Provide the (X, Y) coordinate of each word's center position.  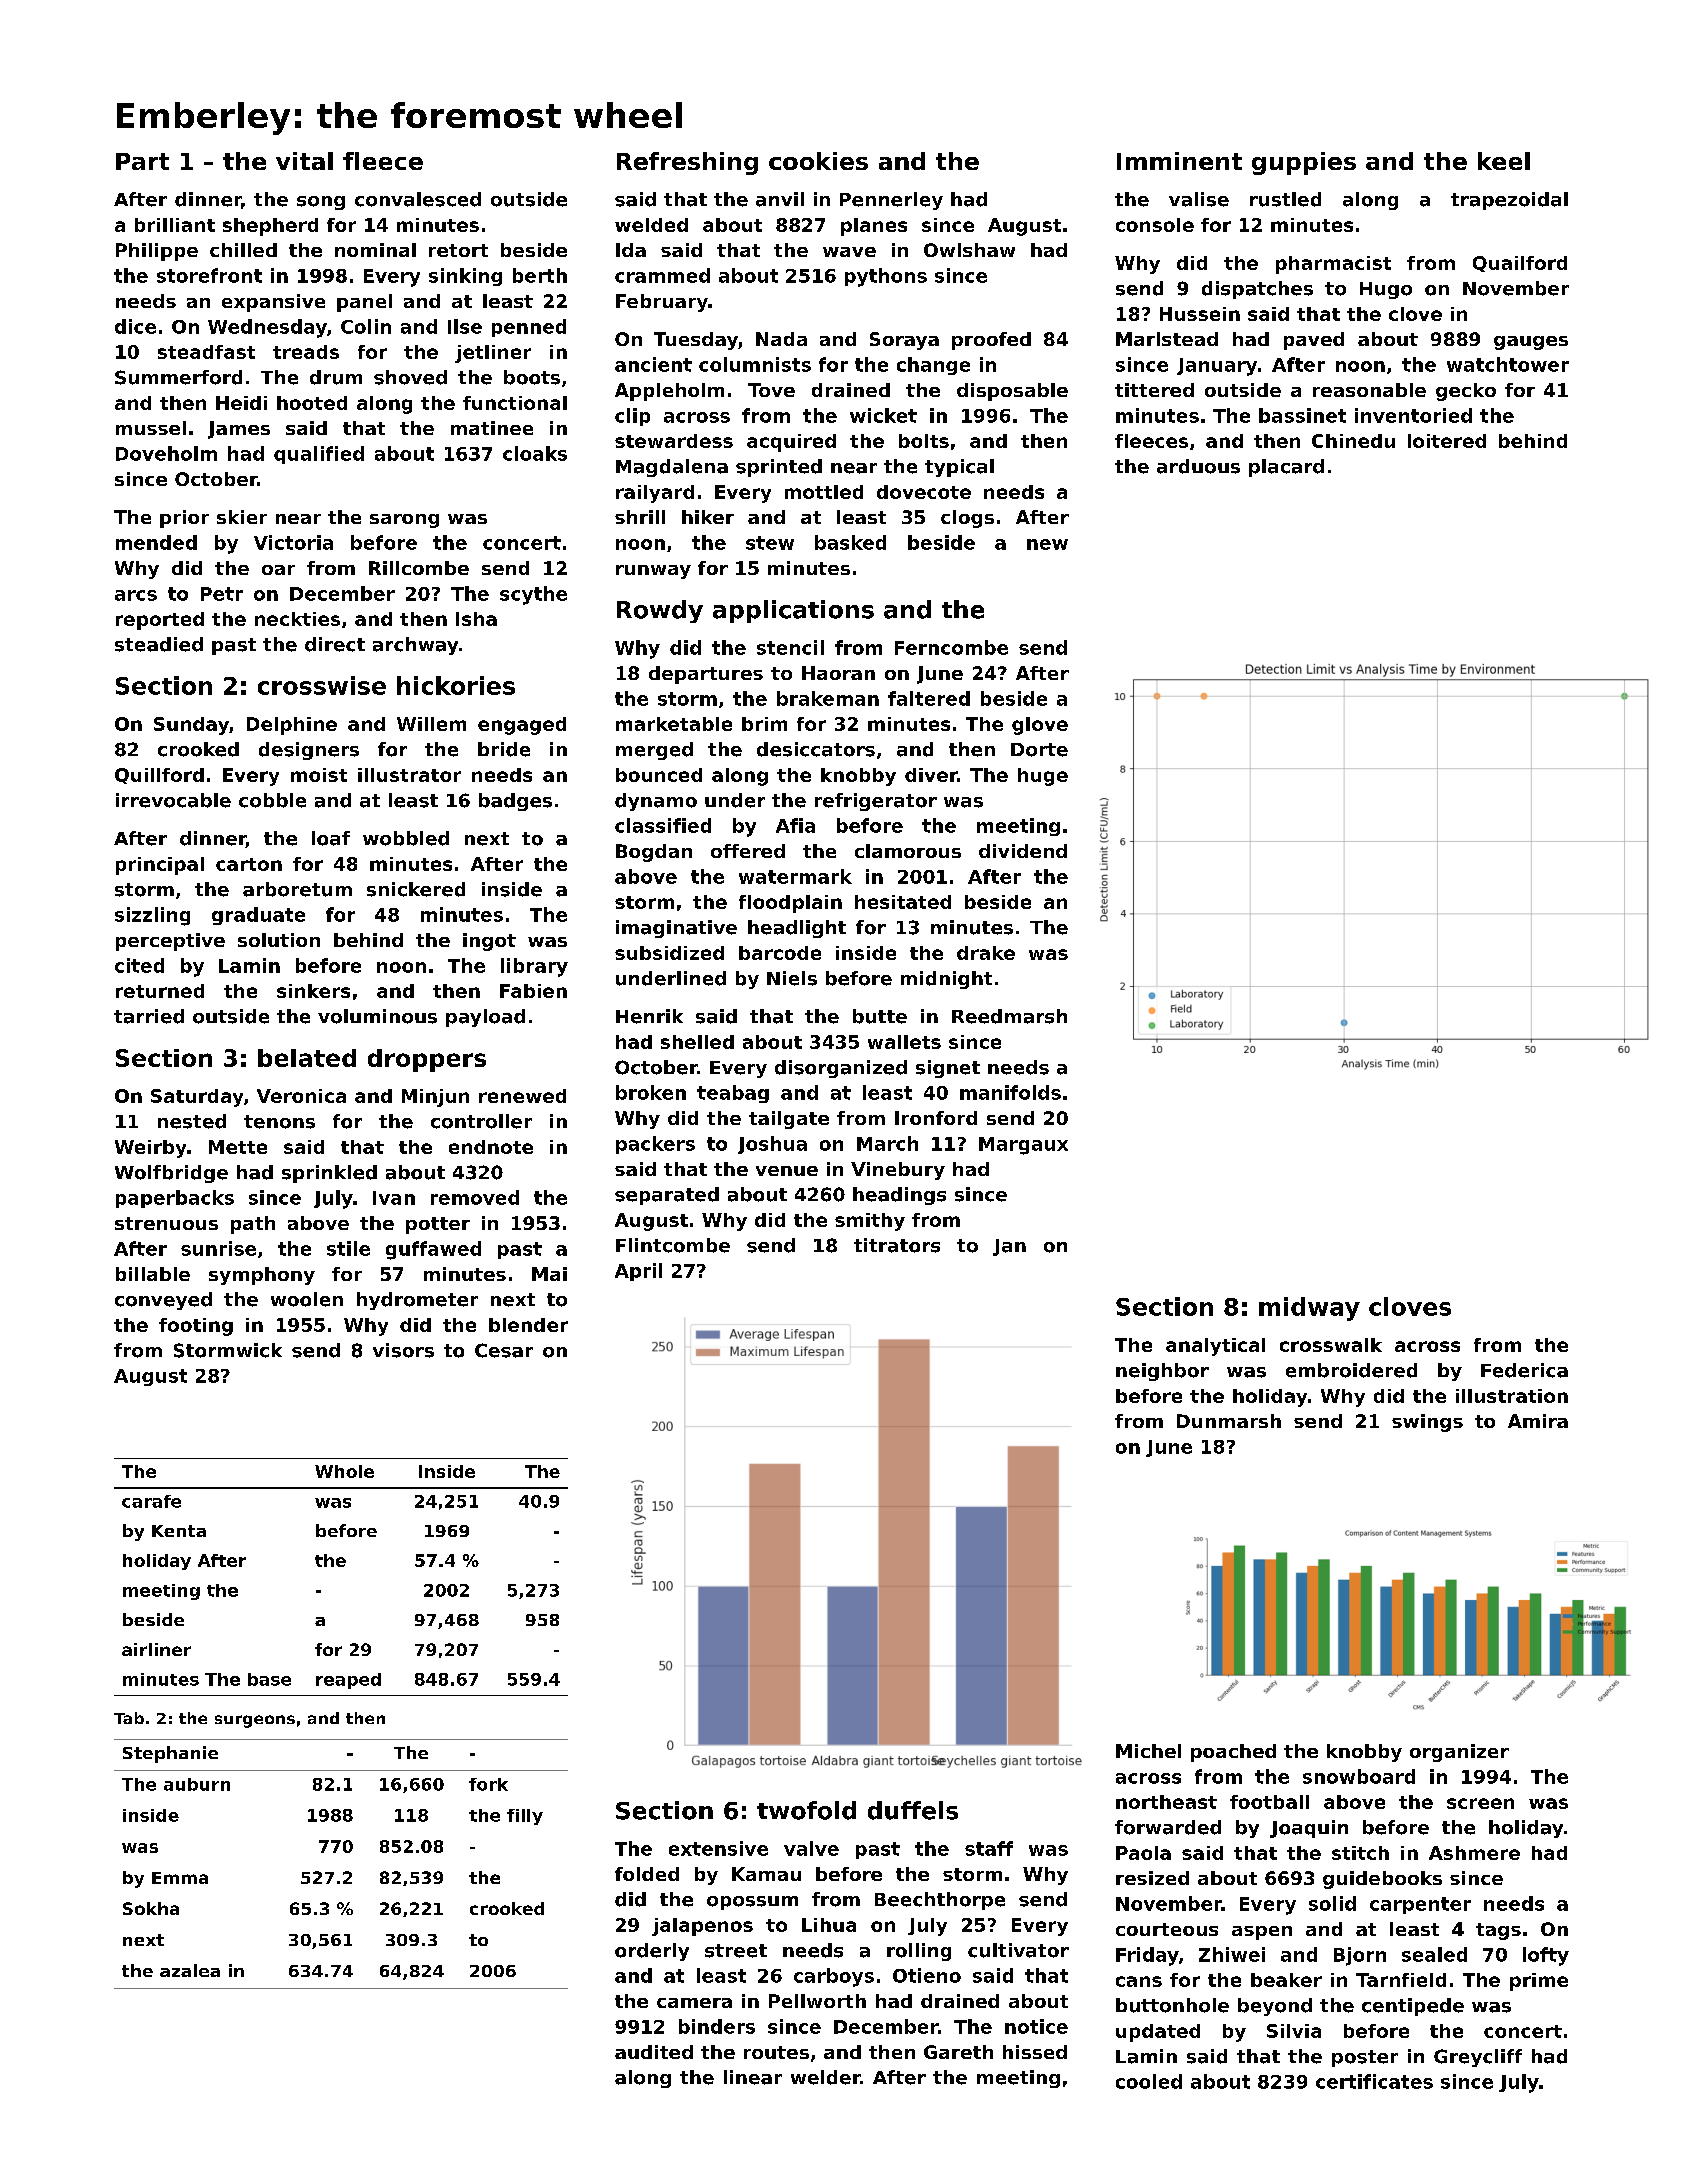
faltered (929, 698)
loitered (1447, 441)
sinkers (313, 991)
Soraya (904, 341)
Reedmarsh (1009, 1016)
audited (654, 2052)
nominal (375, 250)
